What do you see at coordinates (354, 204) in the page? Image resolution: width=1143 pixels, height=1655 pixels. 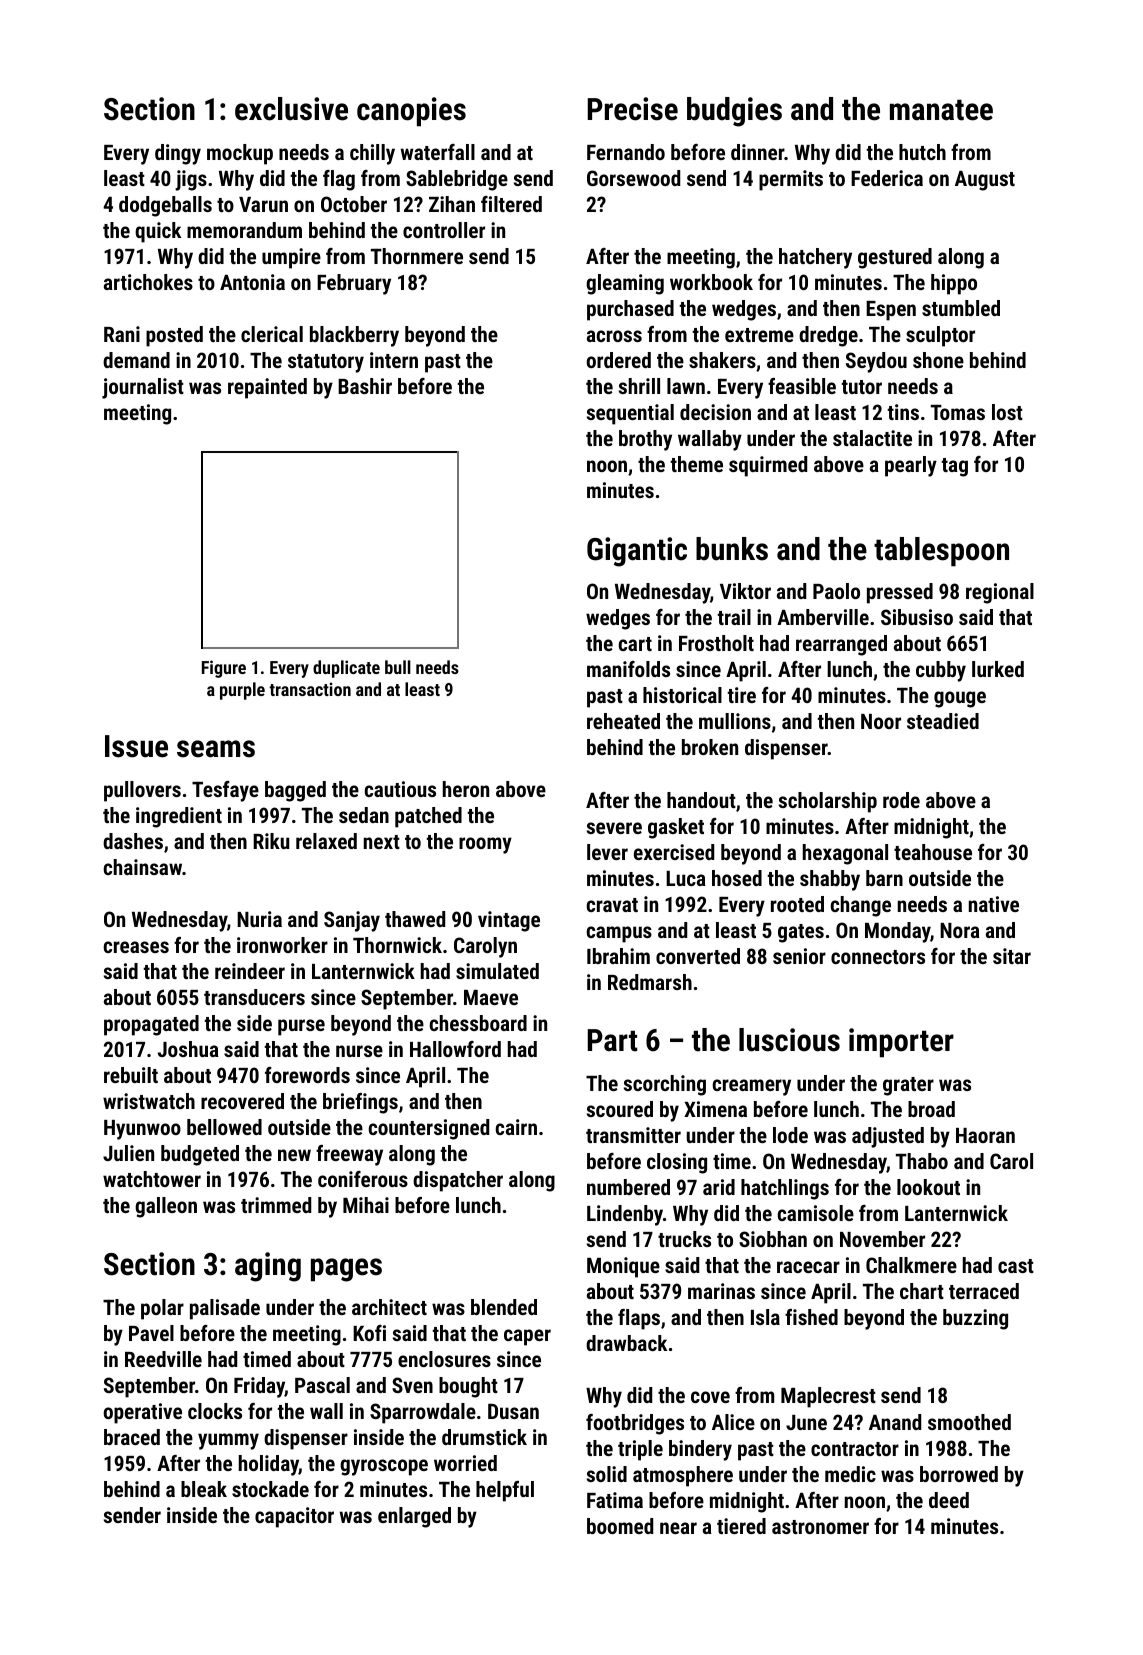 I see `October` at bounding box center [354, 204].
